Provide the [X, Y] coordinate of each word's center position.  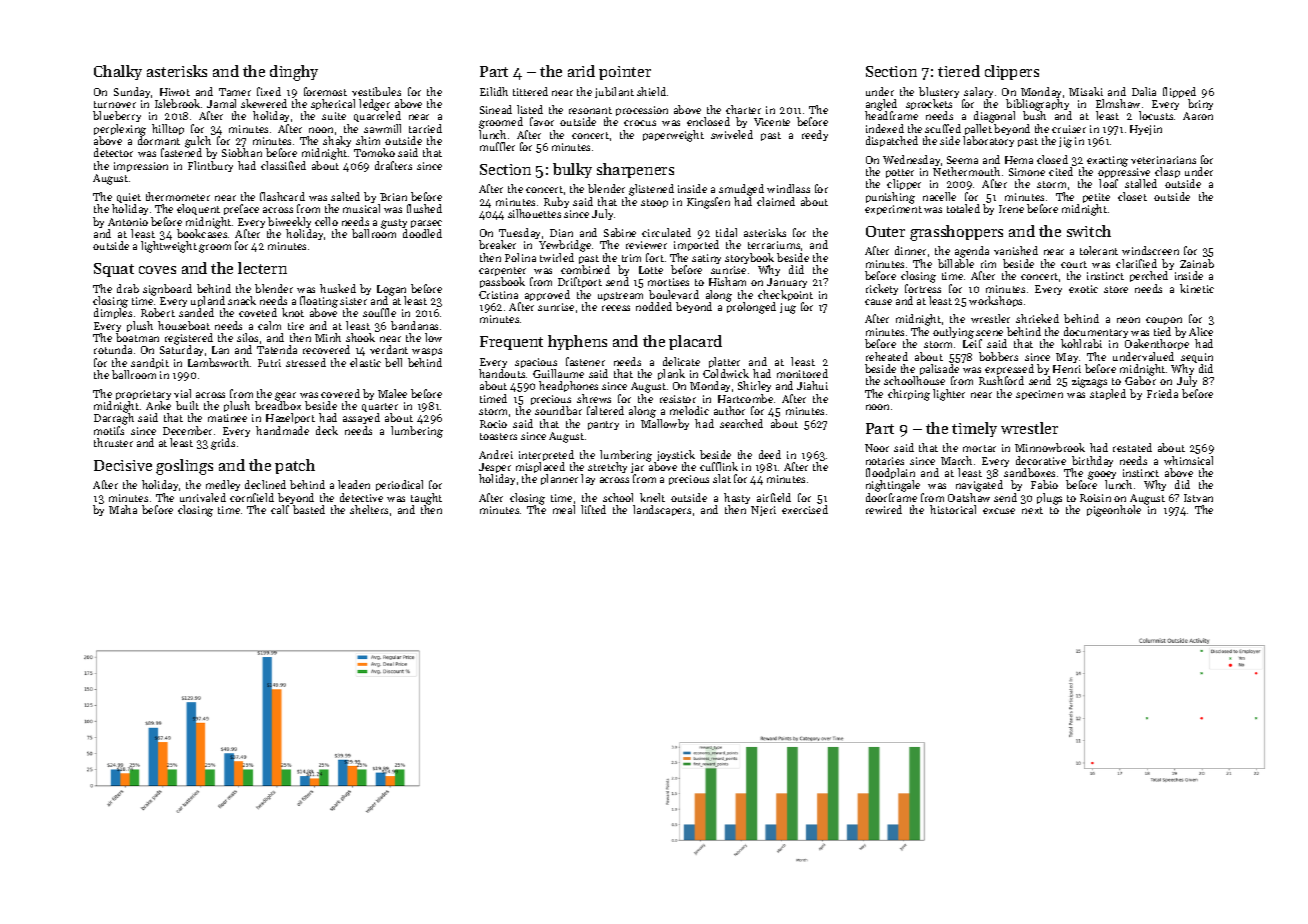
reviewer [646, 245]
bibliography [1038, 105]
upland [208, 301]
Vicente [772, 122]
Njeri [763, 511]
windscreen [1150, 250]
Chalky [118, 72]
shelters [369, 509]
